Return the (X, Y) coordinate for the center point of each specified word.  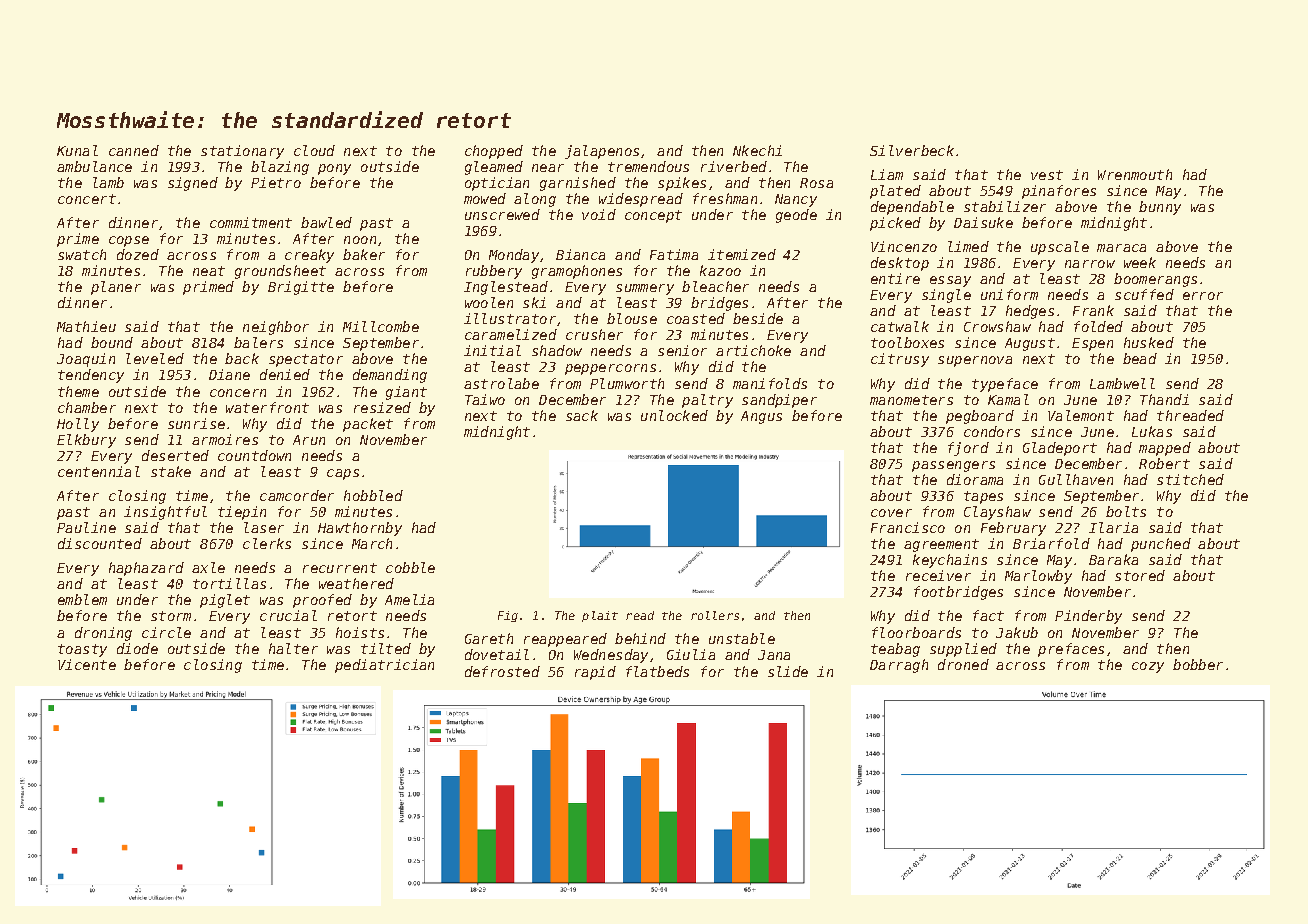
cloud (314, 150)
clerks (267, 543)
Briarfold (1051, 543)
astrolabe (501, 383)
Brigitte (301, 288)
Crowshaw (997, 326)
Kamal (1008, 399)
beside (758, 318)
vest (1047, 175)
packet (368, 425)
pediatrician (384, 666)
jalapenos (602, 152)
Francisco (908, 527)
